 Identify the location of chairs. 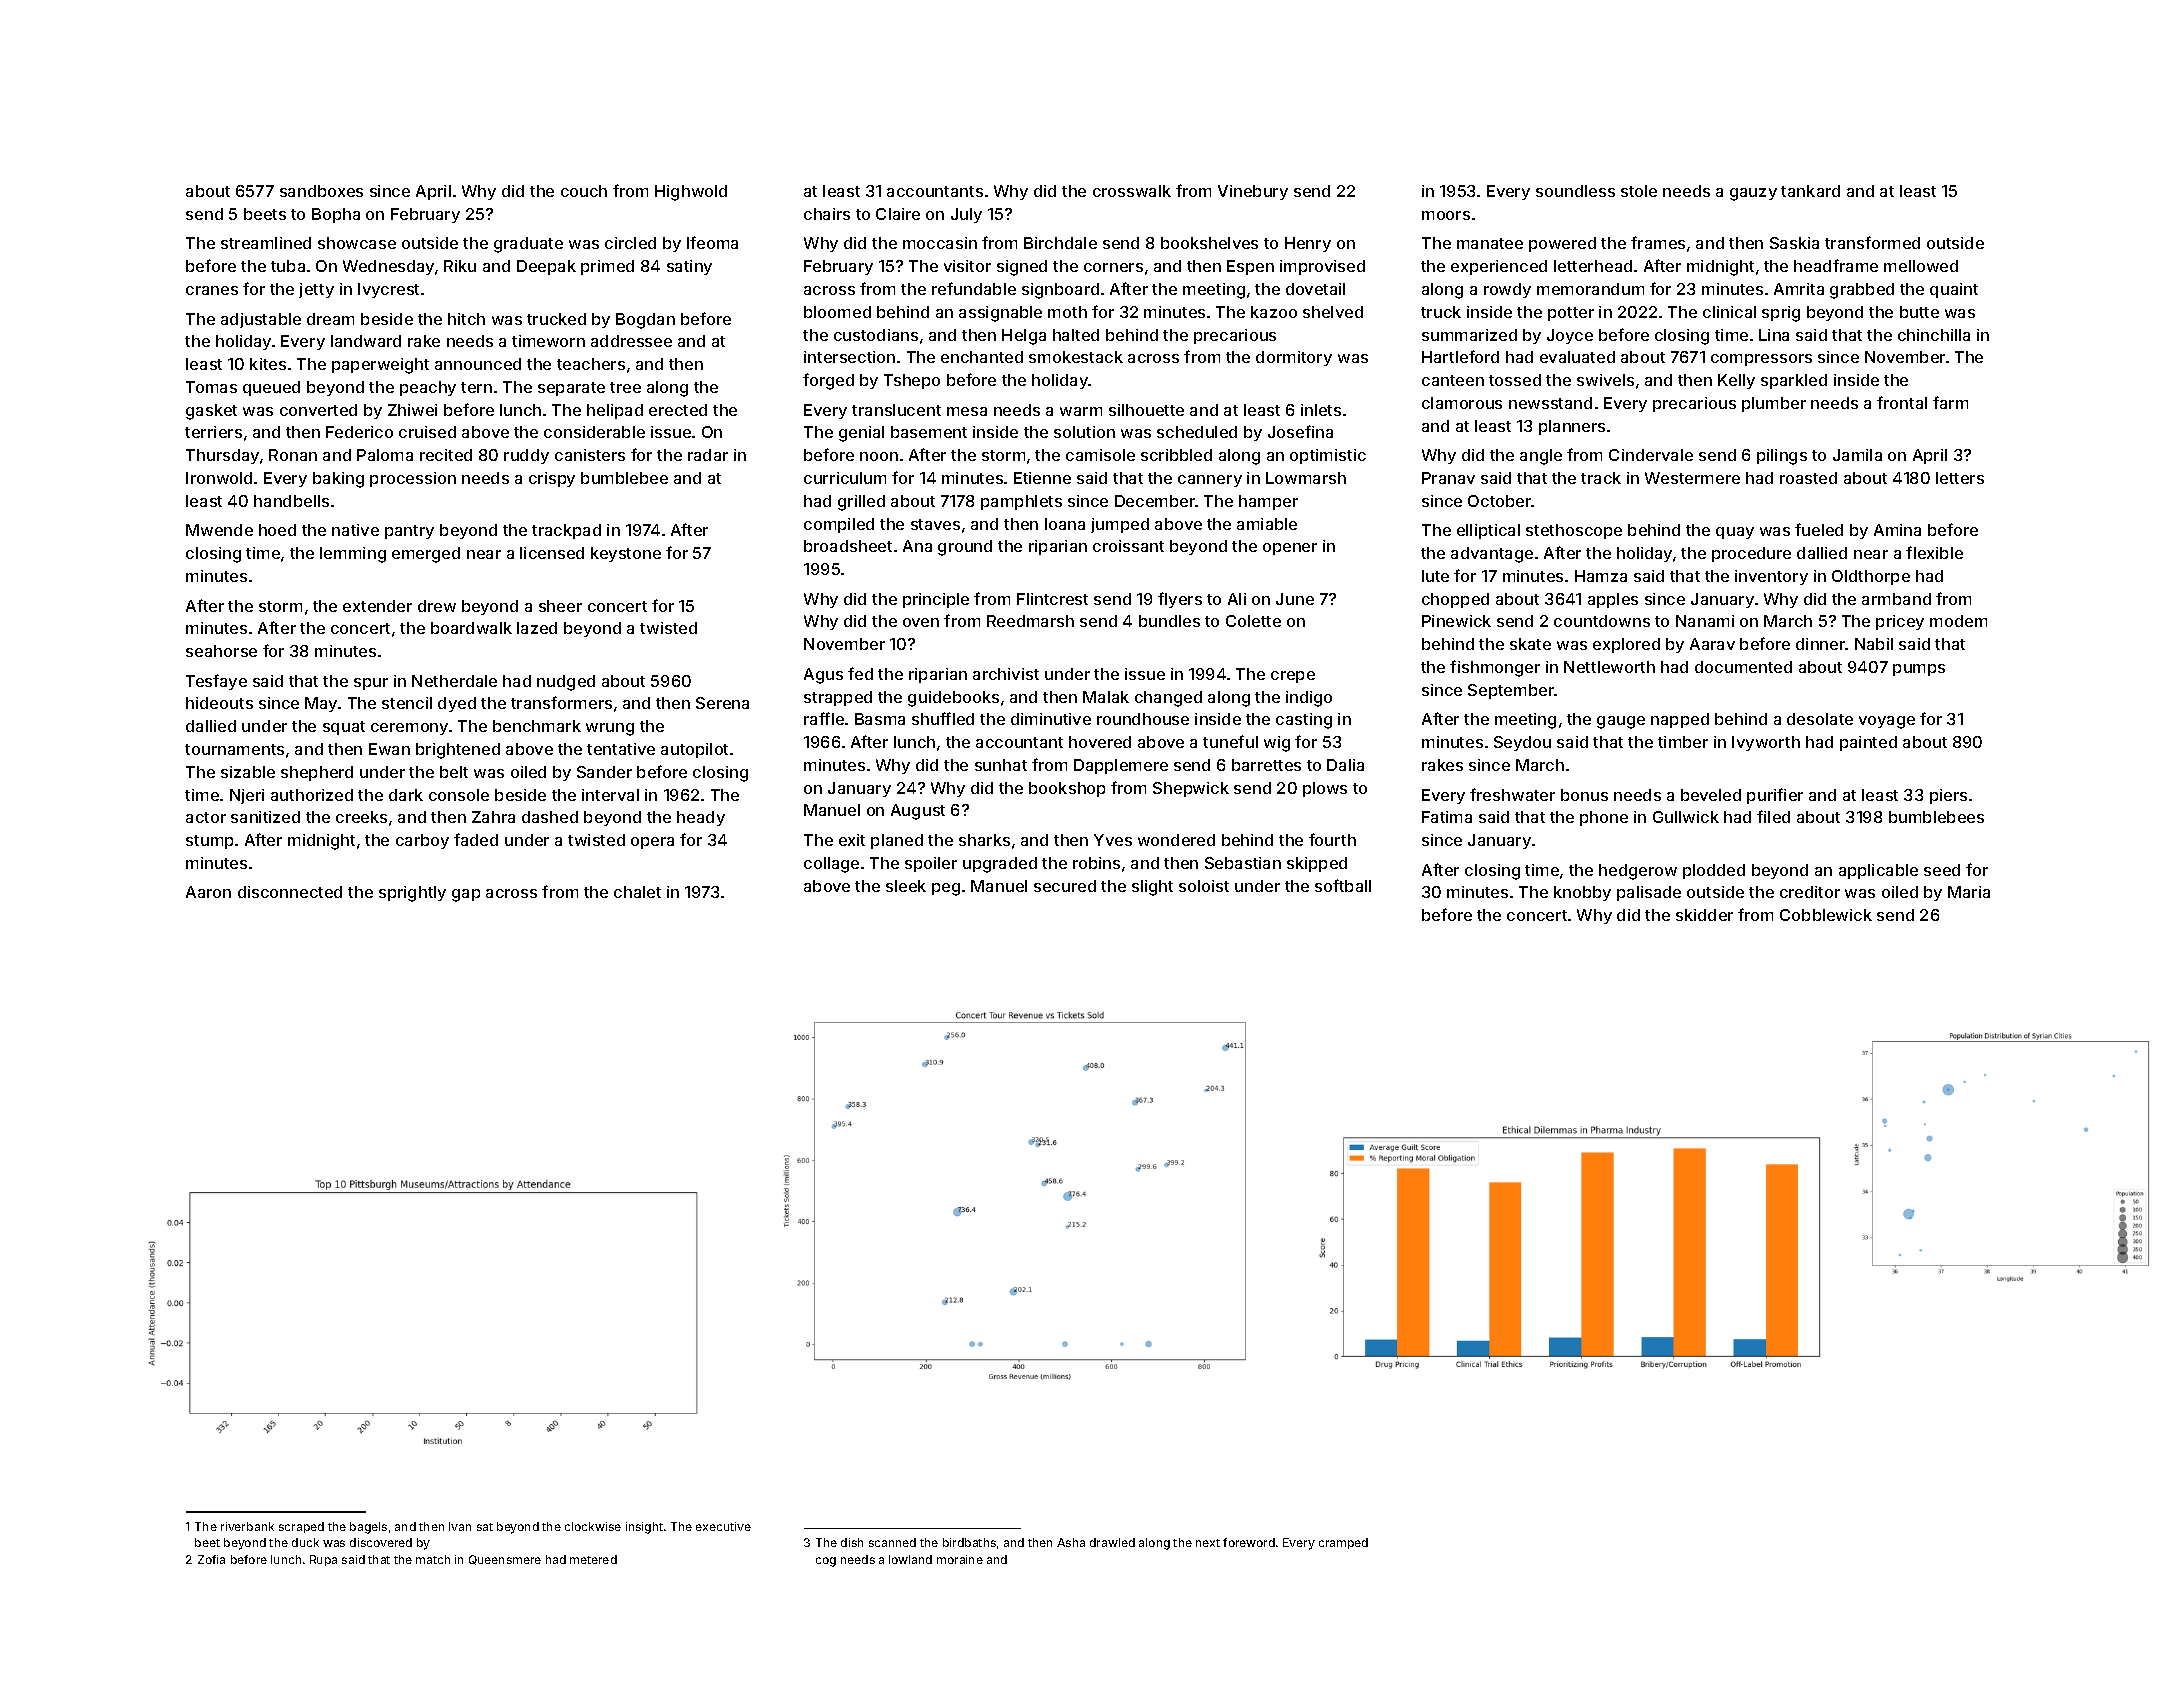
(827, 214).
